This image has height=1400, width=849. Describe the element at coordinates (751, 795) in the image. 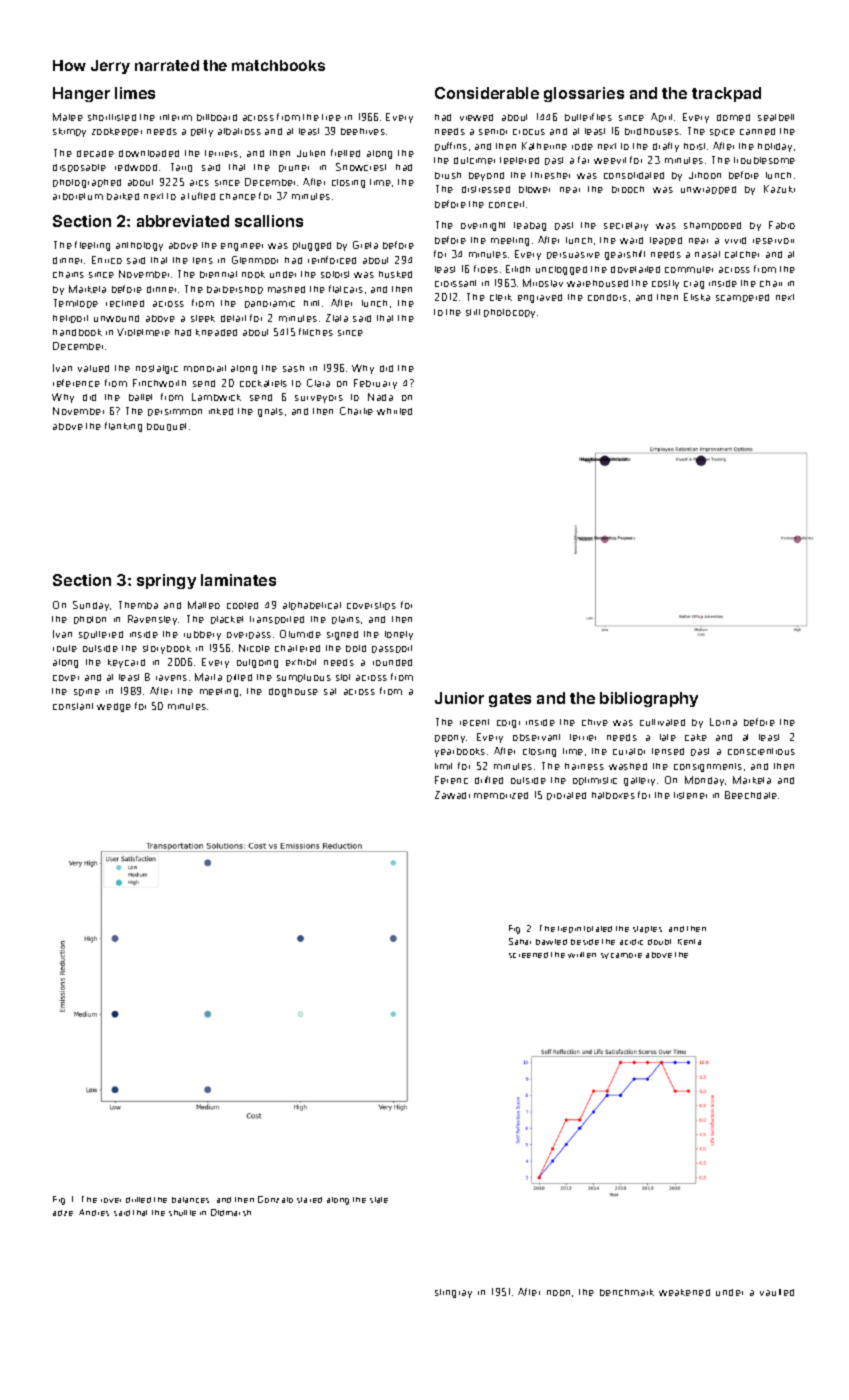

I see `Beechdale` at that location.
